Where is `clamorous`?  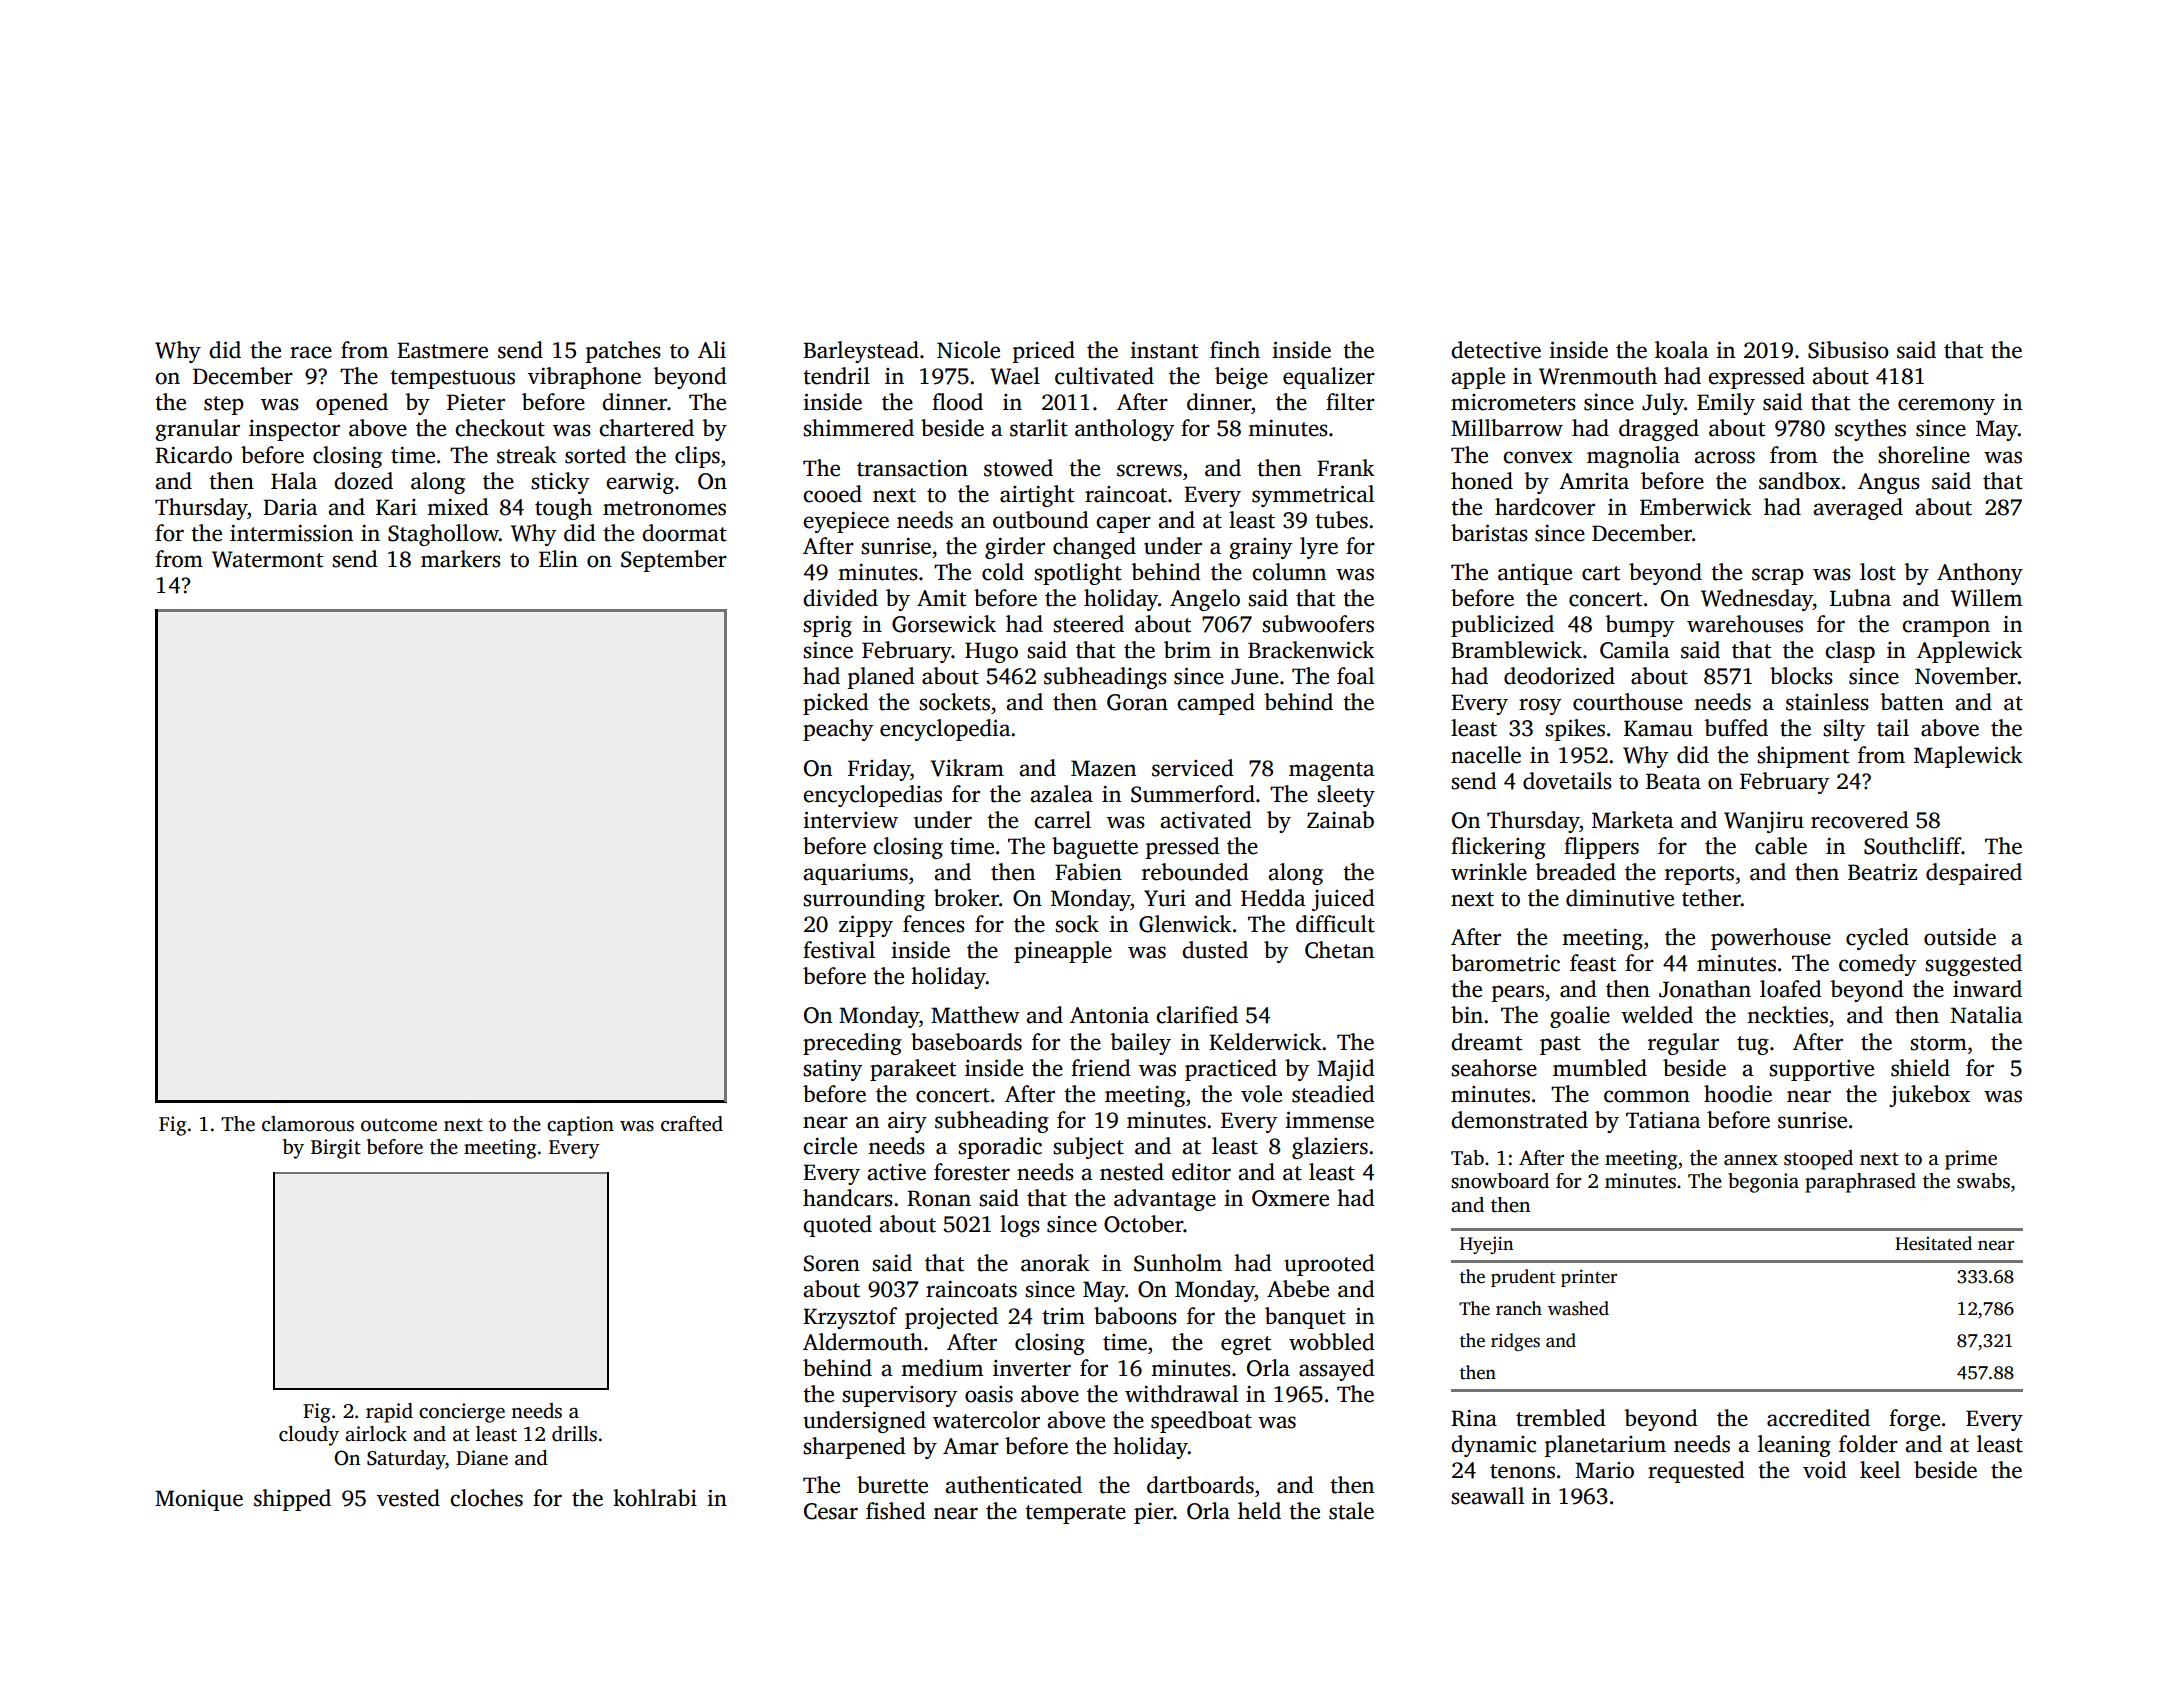 clamorous is located at coordinates (308, 1124).
